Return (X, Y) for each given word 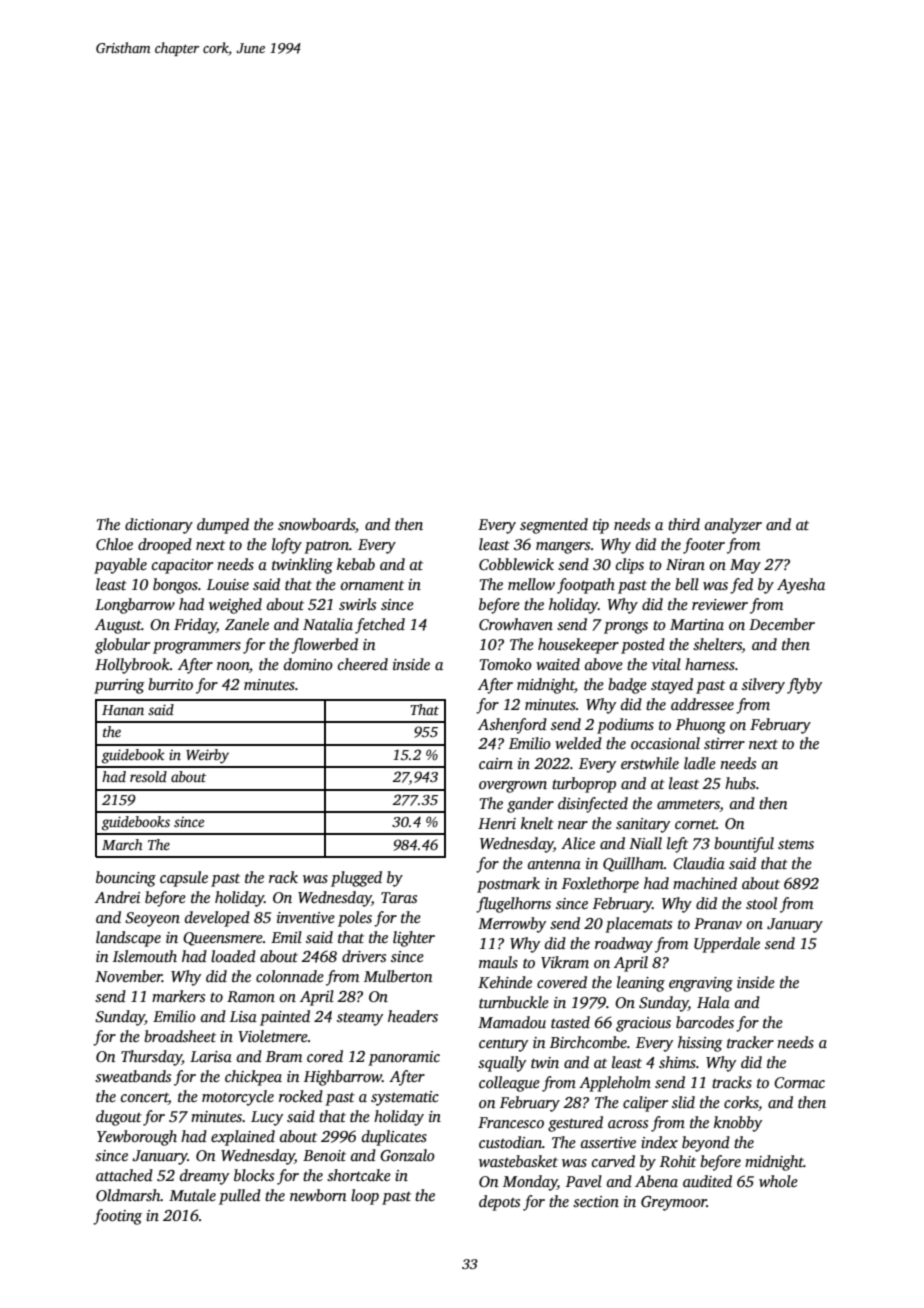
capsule (184, 879)
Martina (697, 624)
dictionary (159, 526)
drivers (364, 956)
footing (117, 1217)
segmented (554, 526)
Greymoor (674, 1203)
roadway (624, 945)
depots (499, 1203)
